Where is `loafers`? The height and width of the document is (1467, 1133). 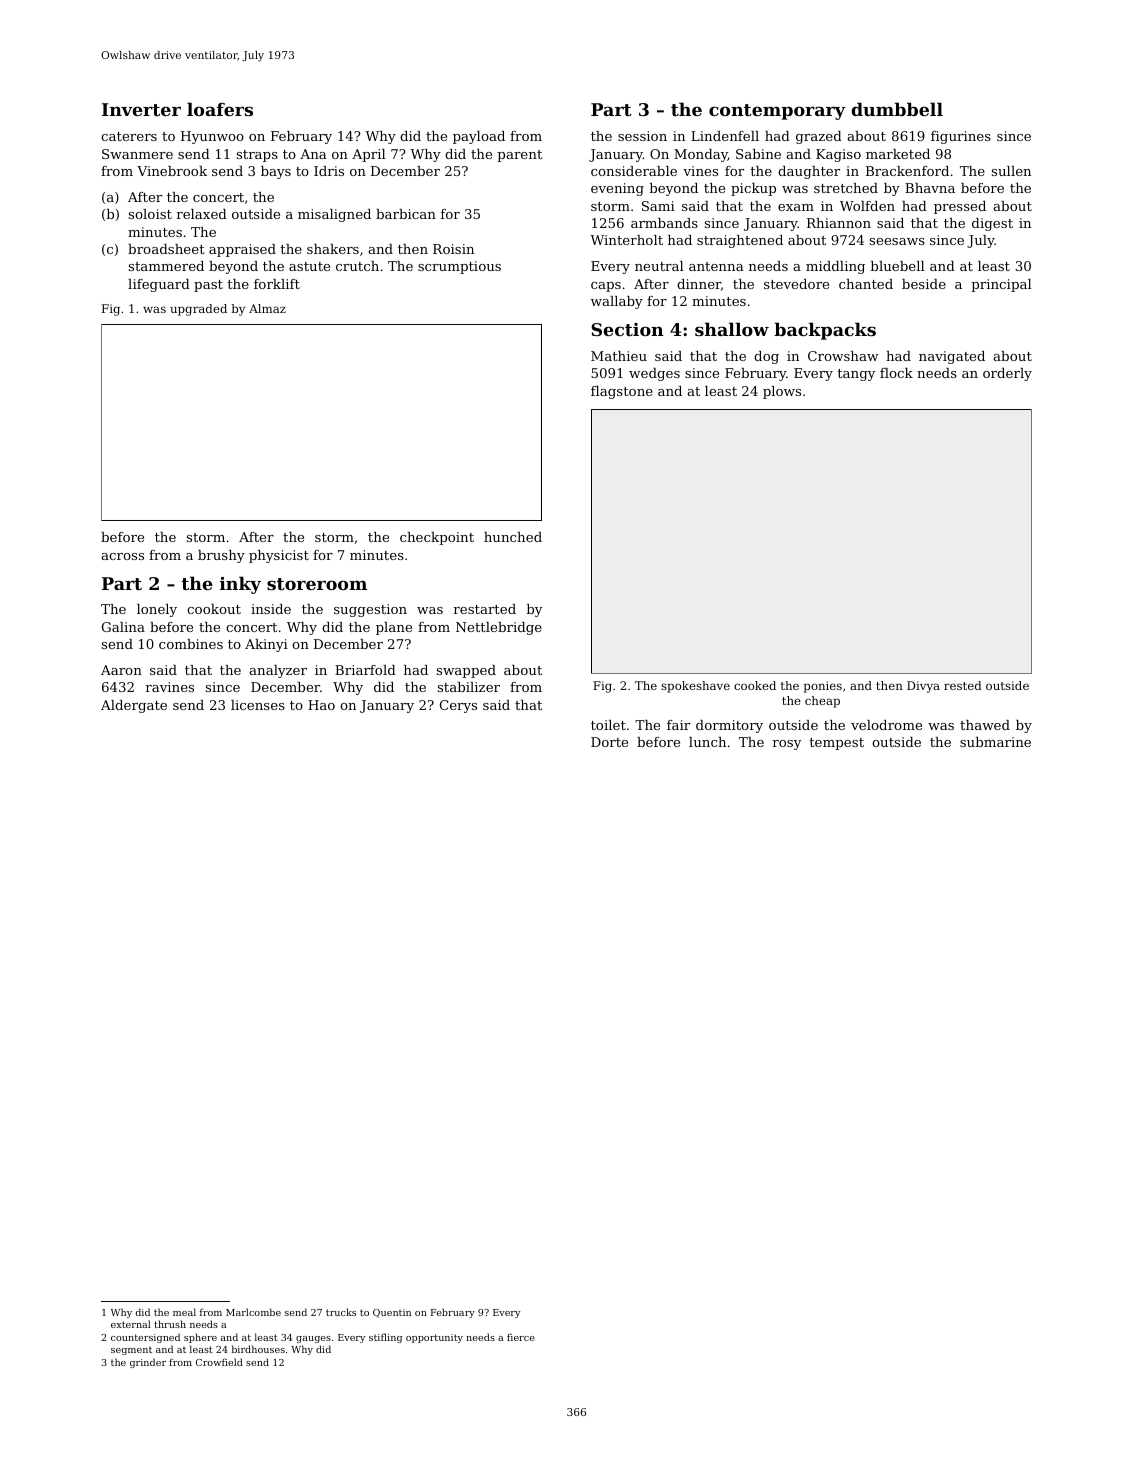 loafers is located at coordinates (220, 109).
